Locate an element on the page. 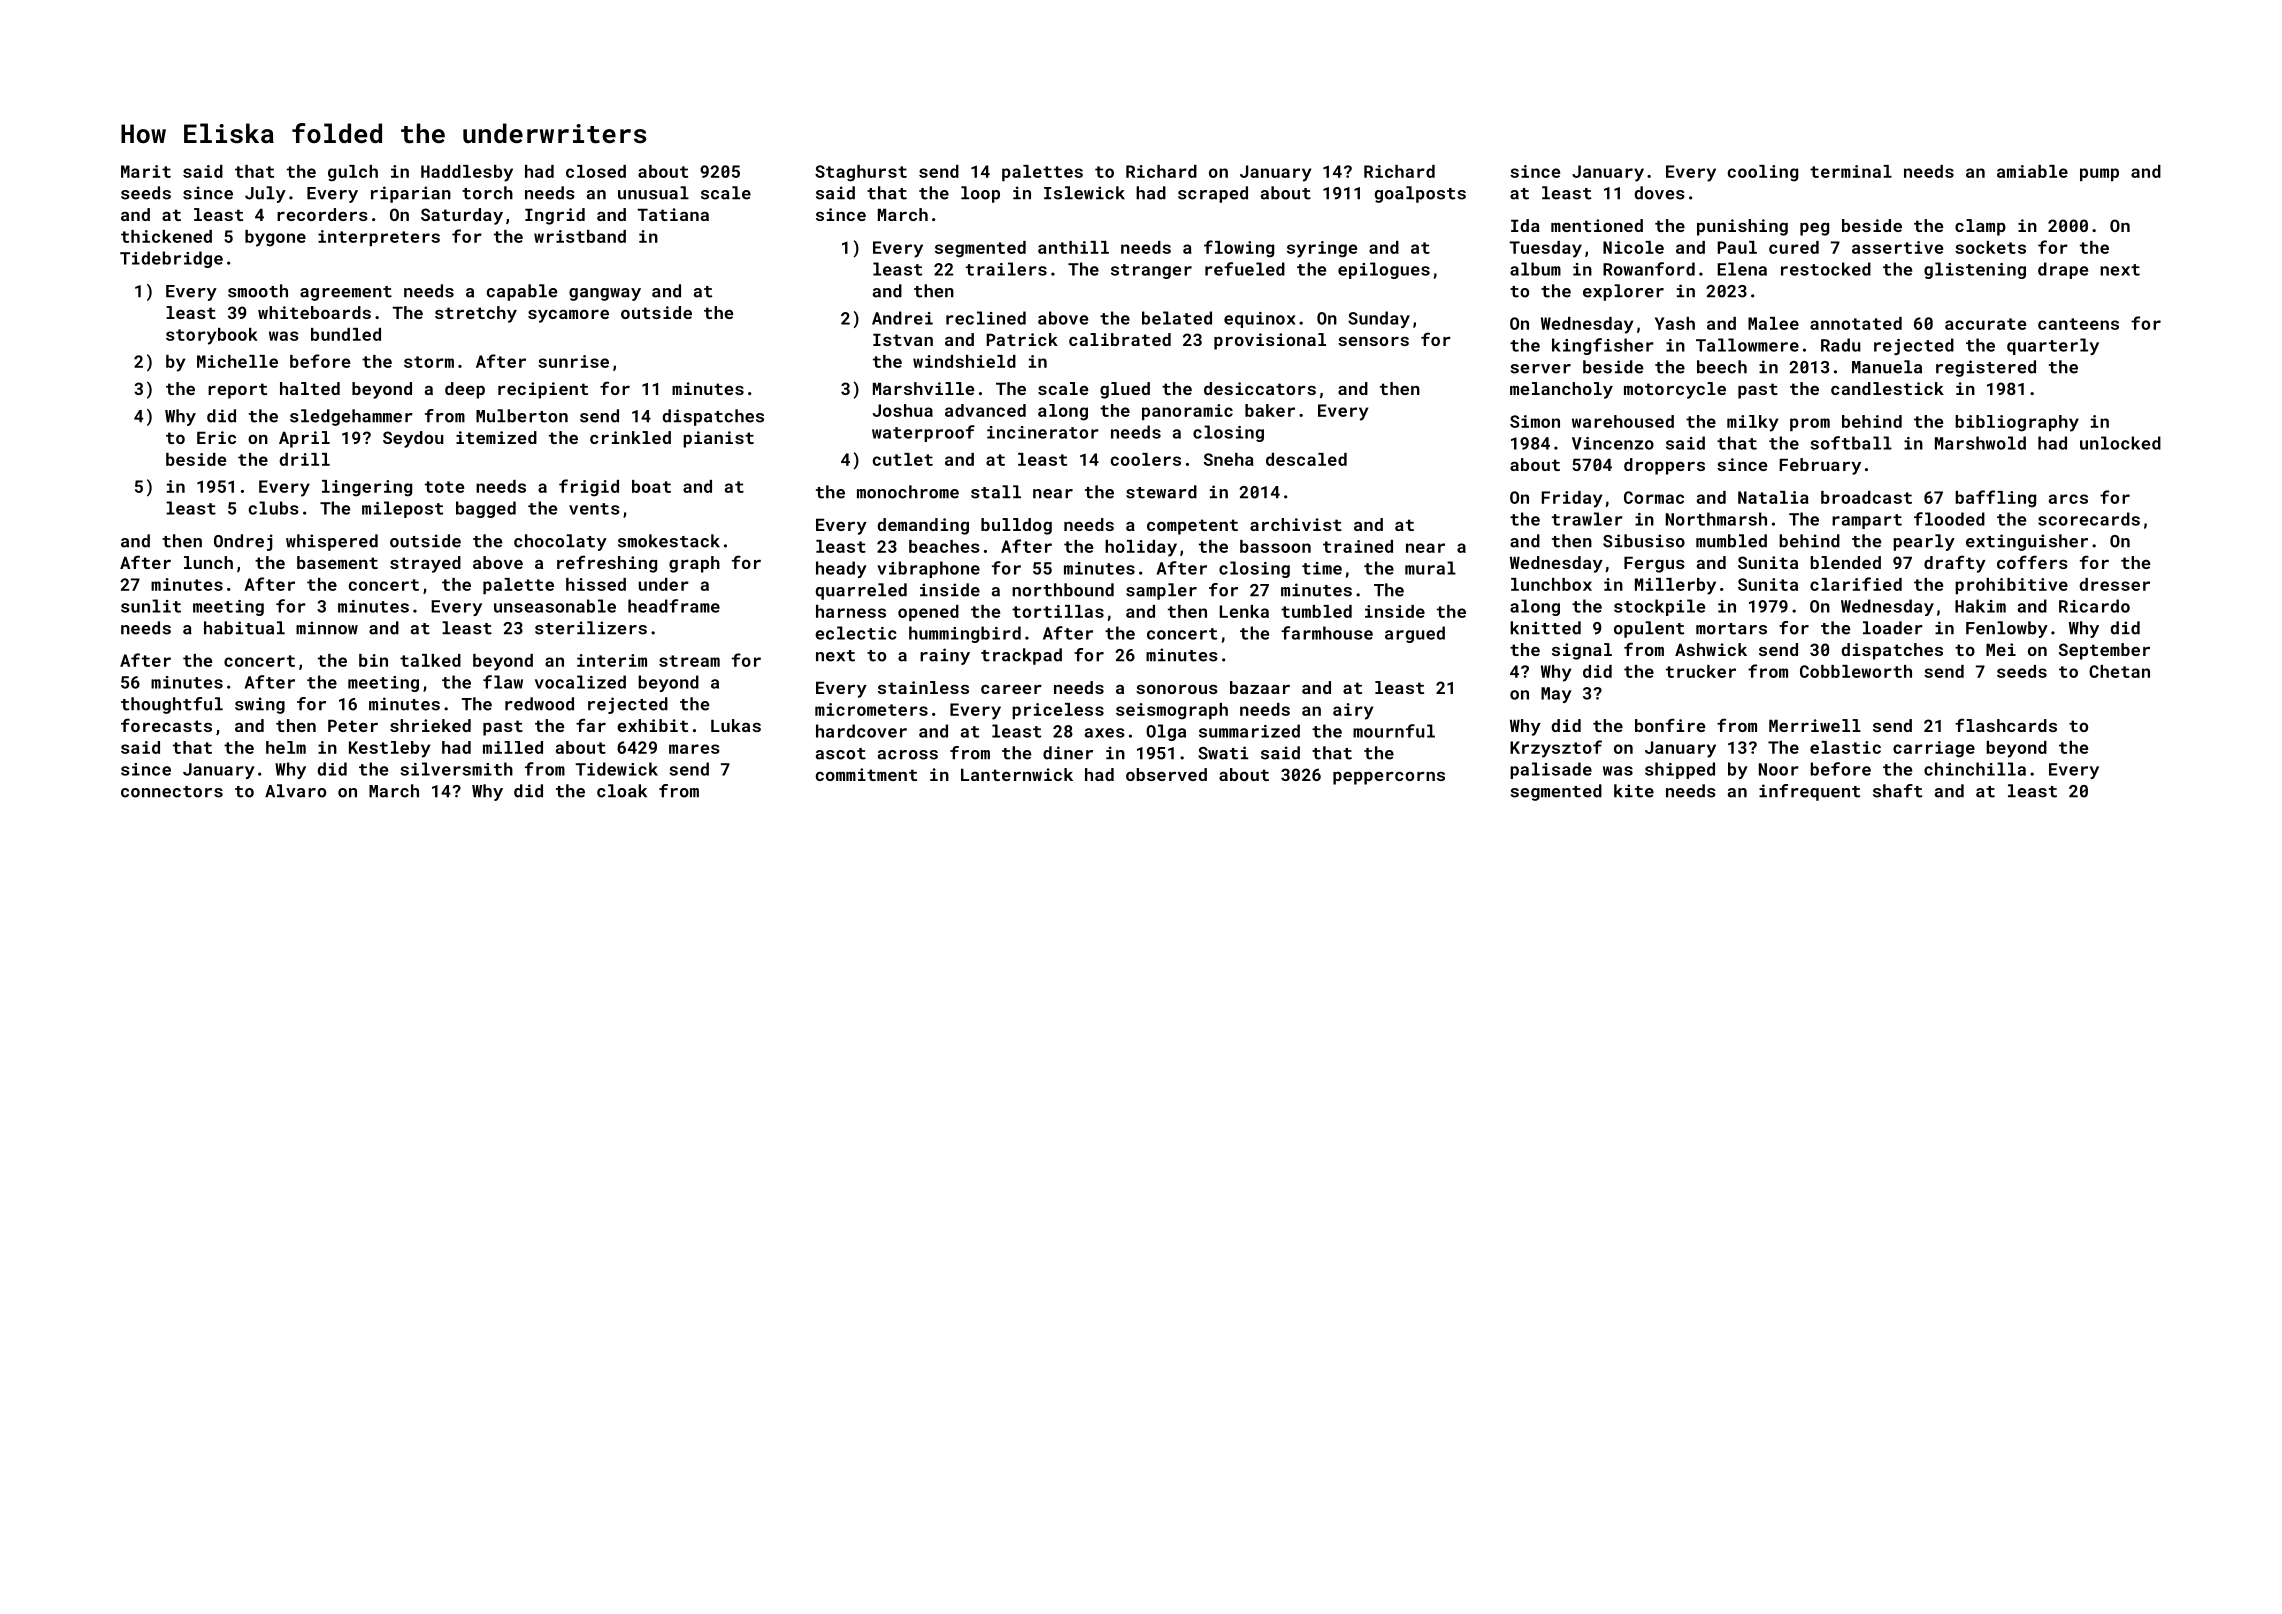  shaft is located at coordinates (1897, 791).
